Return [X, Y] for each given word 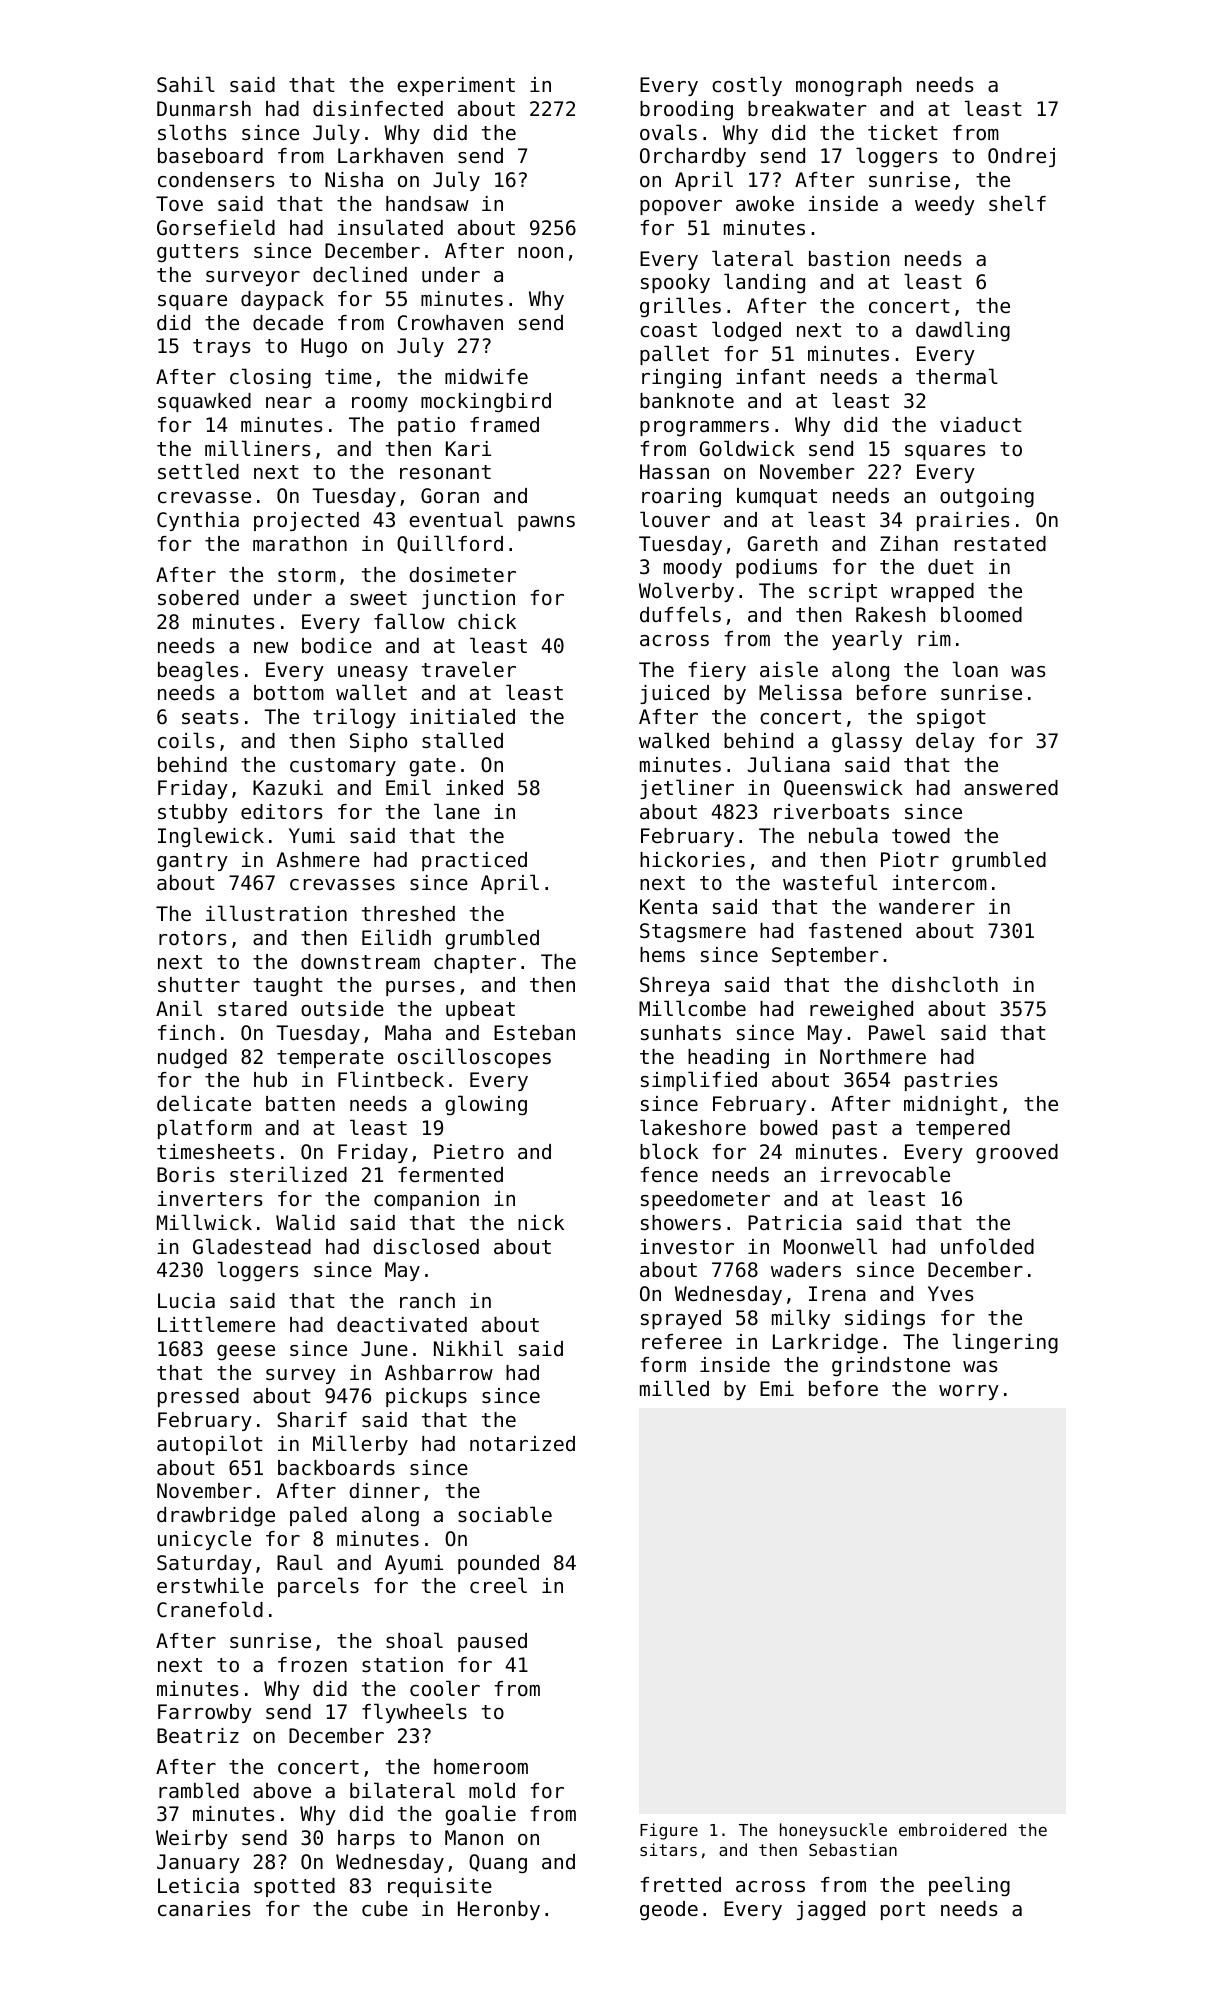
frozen [312, 1665]
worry [969, 1392]
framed [504, 425]
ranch [427, 1301]
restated [1000, 544]
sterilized [288, 1174]
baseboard [210, 156]
